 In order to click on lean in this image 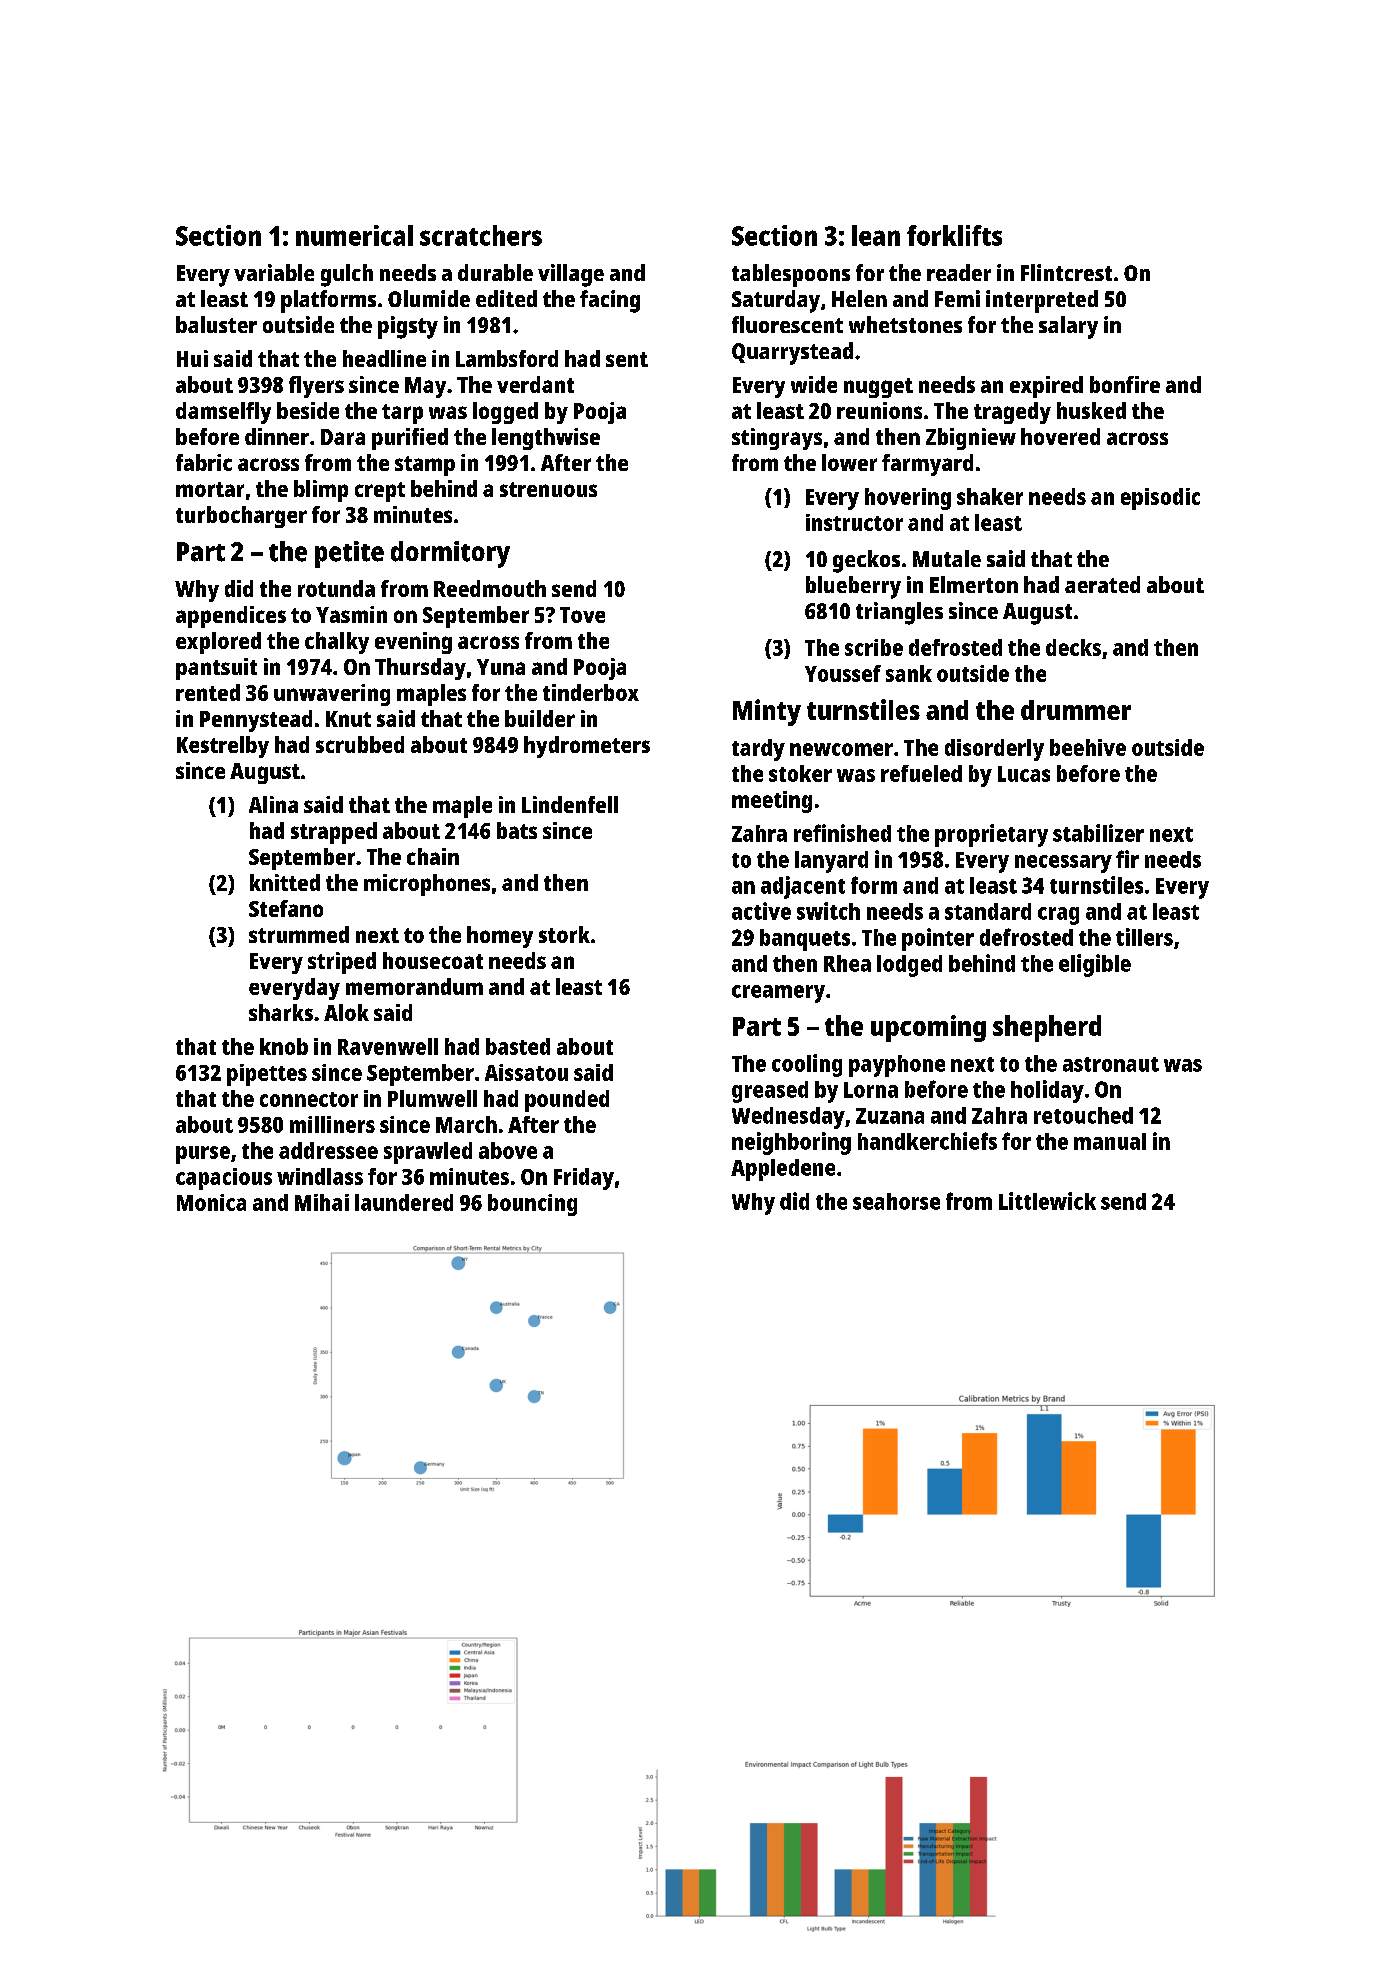, I will do `click(876, 235)`.
